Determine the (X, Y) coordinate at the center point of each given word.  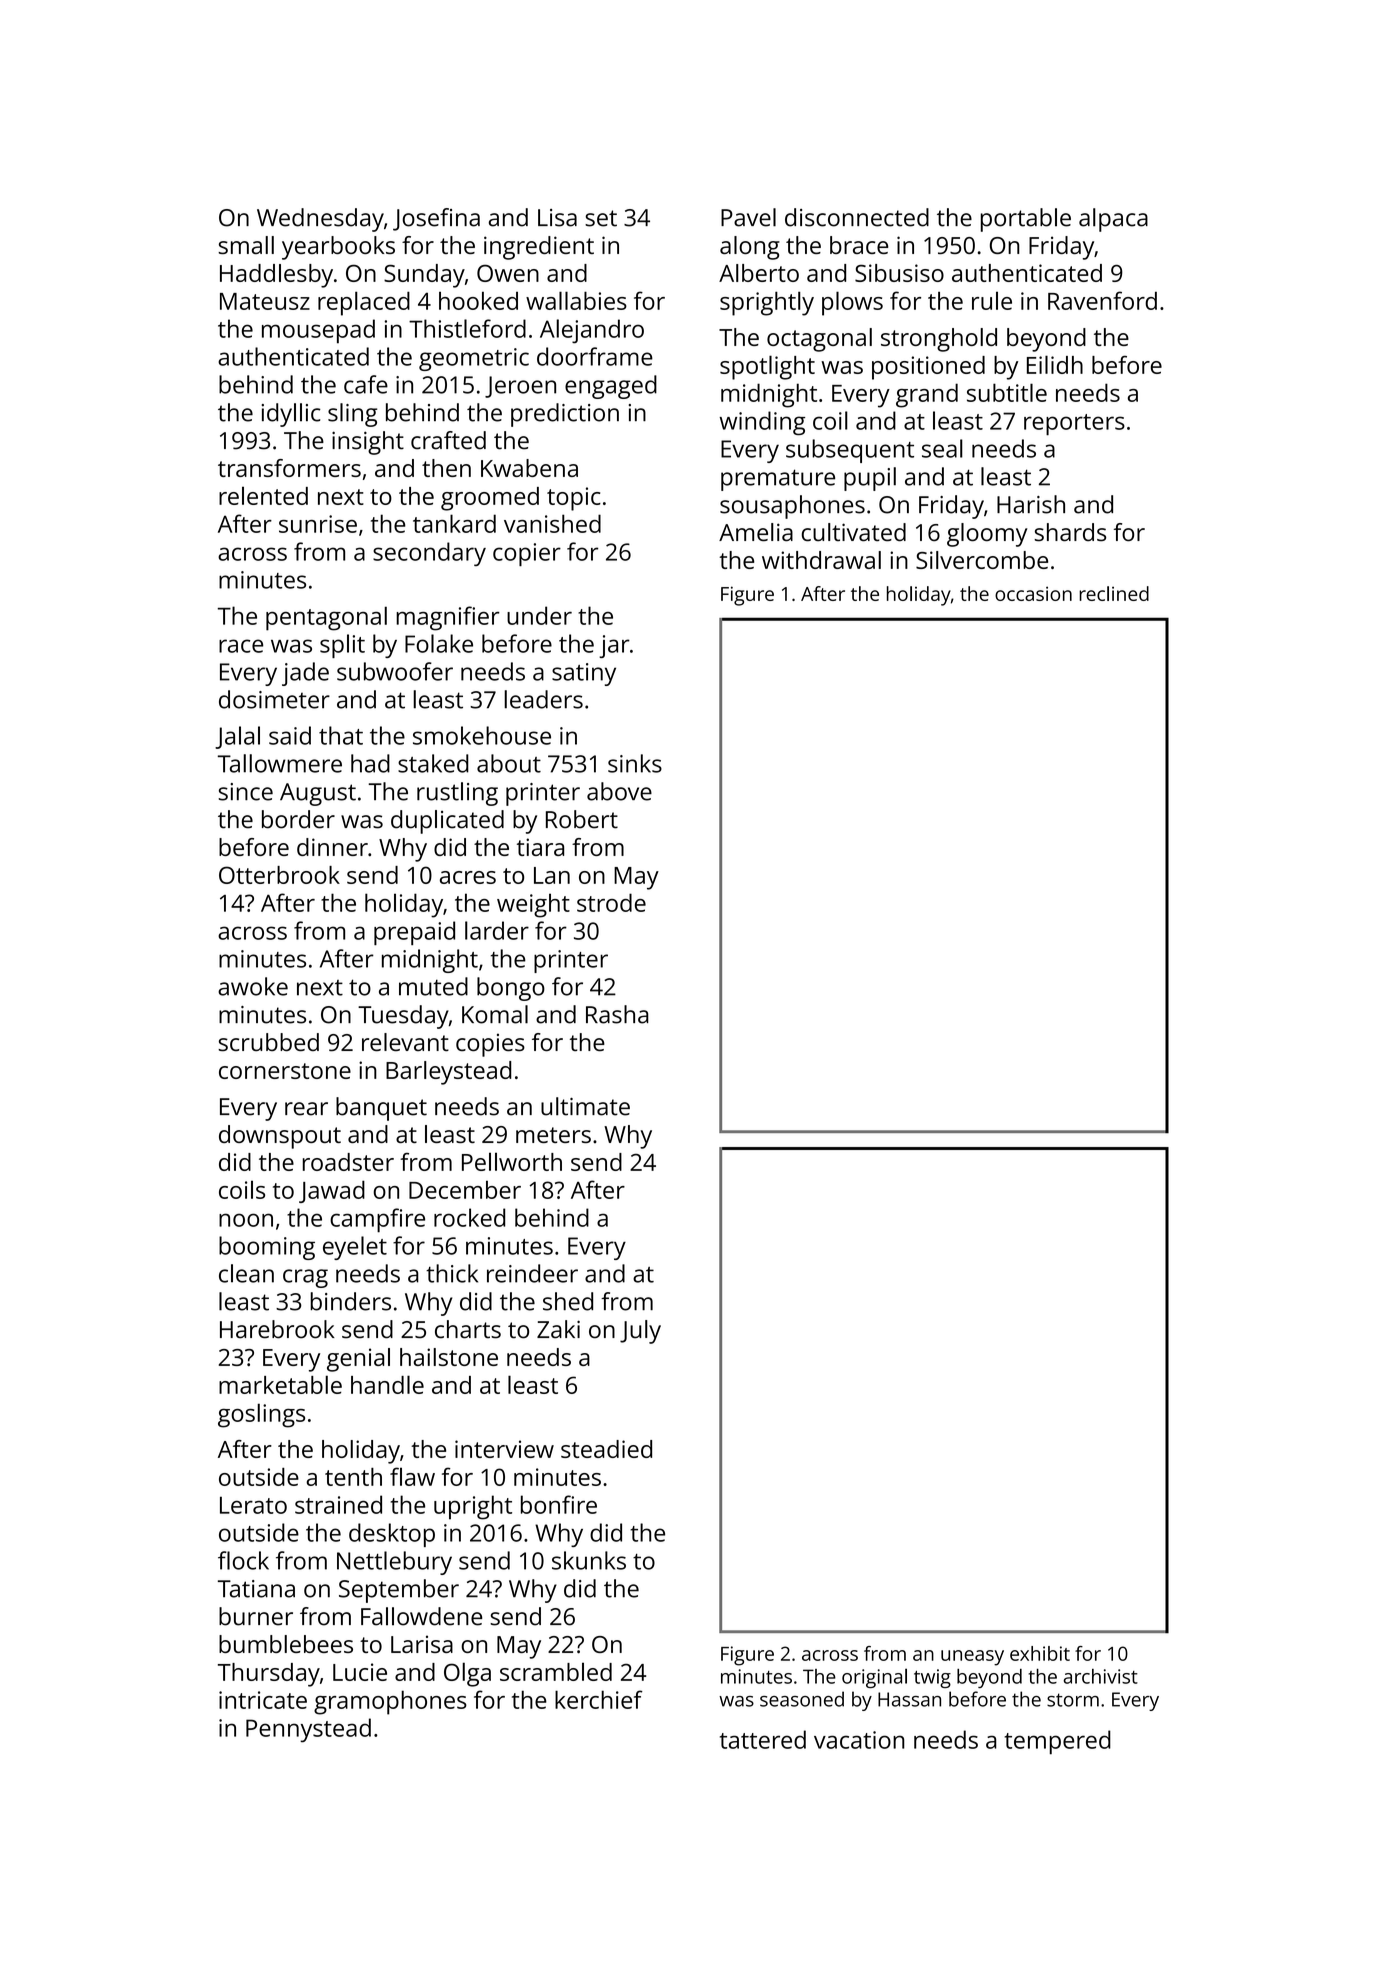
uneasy (972, 1658)
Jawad (332, 1191)
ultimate (585, 1106)
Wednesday (320, 220)
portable (1026, 220)
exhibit (1040, 1653)
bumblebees (286, 1644)
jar (614, 646)
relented (263, 496)
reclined (1114, 593)
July (640, 1332)
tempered (1058, 1742)
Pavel (748, 217)
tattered (763, 1739)
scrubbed (268, 1042)
